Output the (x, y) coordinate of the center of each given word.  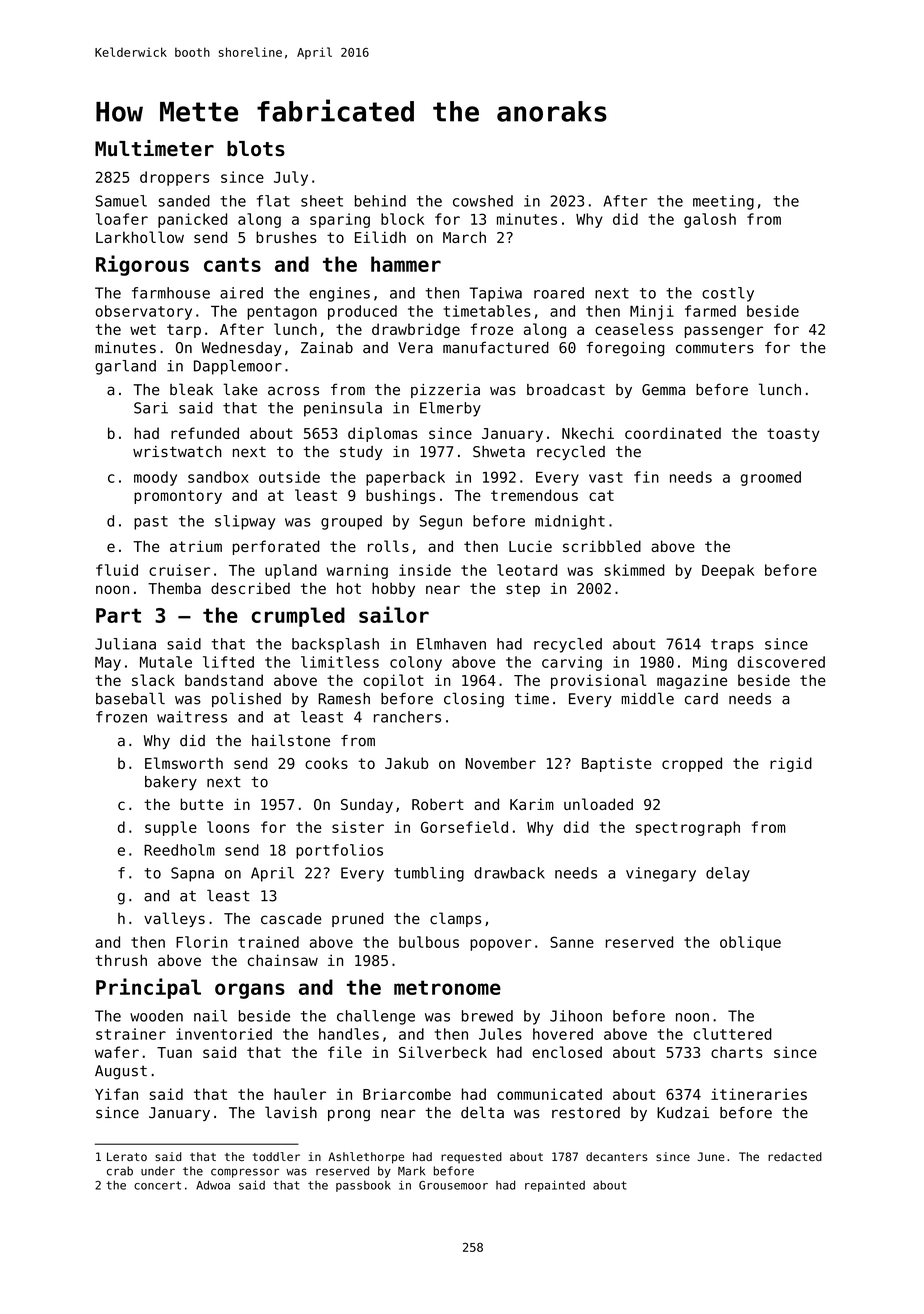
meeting (723, 202)
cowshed (483, 201)
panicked (192, 220)
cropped (692, 764)
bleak (191, 389)
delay (728, 874)
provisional (599, 681)
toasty (793, 435)
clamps (455, 919)
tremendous (534, 495)
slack (153, 680)
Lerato (127, 1156)
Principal (148, 988)
